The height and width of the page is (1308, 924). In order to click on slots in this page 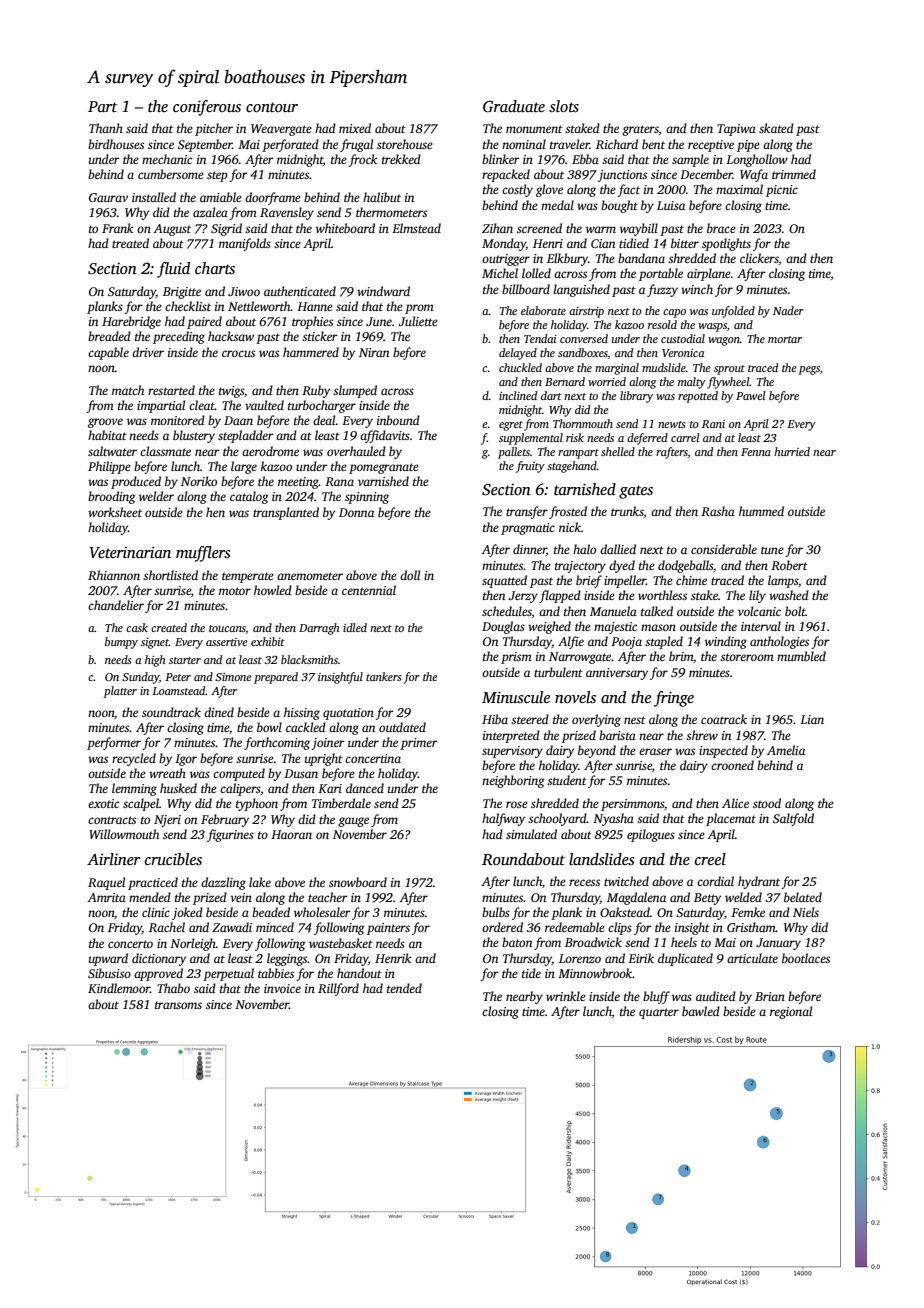, I will do `click(564, 106)`.
